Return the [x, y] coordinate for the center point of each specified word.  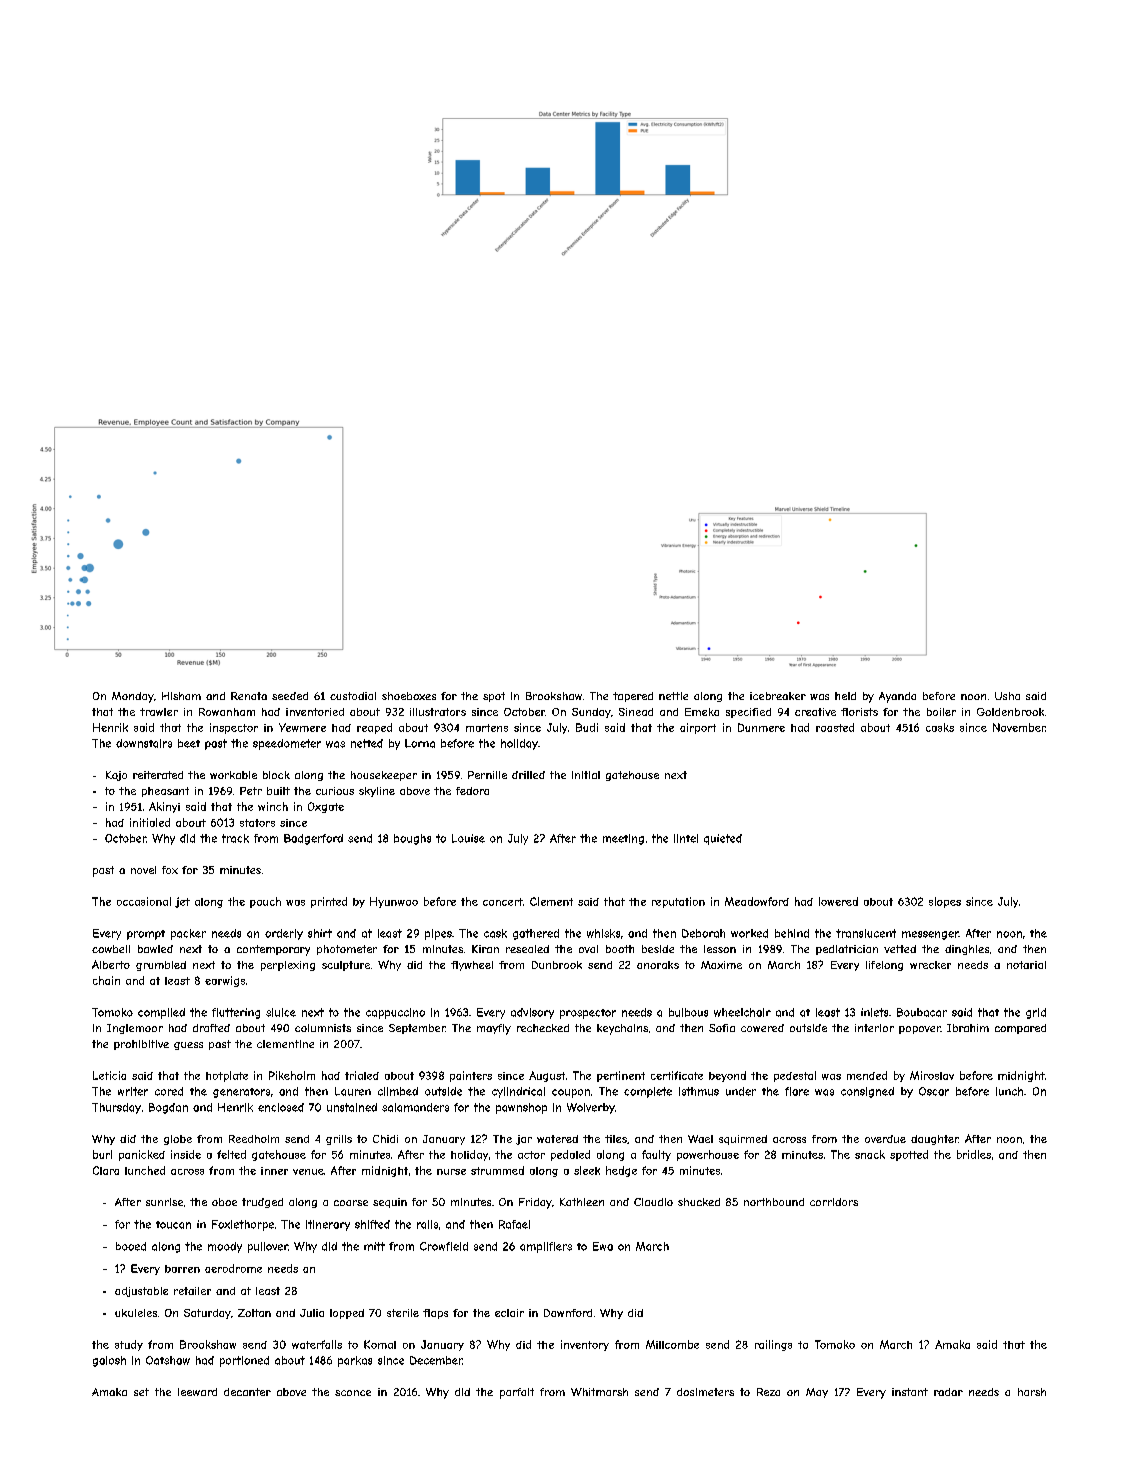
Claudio [653, 1202]
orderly [284, 934]
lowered [838, 901]
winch [273, 806]
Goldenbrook [1010, 712]
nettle [673, 696]
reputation [678, 902]
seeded [290, 696]
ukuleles [136, 1313]
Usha [1007, 696]
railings [773, 1345]
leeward [197, 1392]
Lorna [420, 743]
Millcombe [672, 1344]
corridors [834, 1202]
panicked [142, 1155]
